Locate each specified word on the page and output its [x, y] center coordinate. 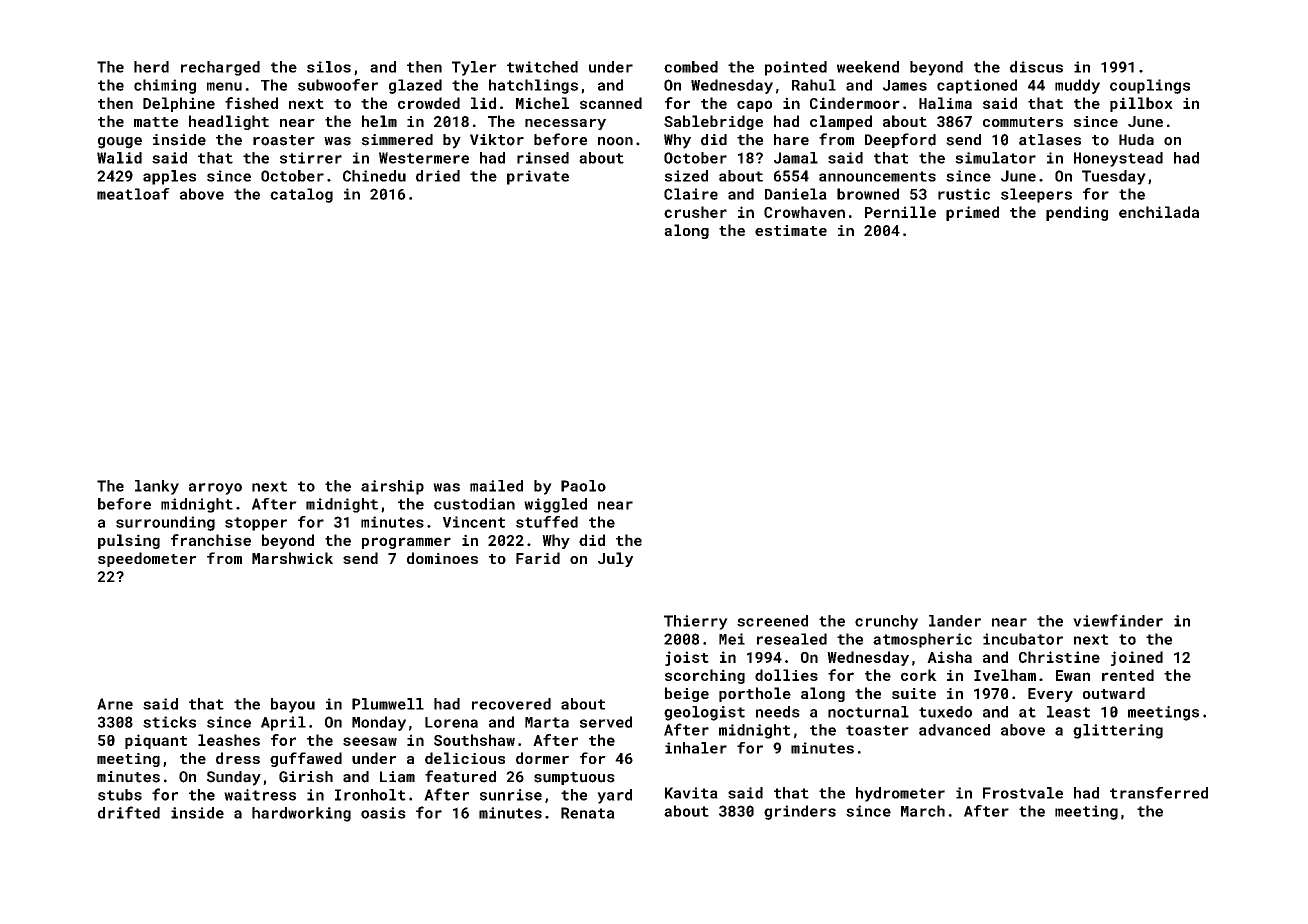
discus [1036, 67]
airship [392, 487]
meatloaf [133, 194]
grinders [800, 812]
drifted [129, 812]
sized [686, 176]
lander [955, 621]
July [615, 559]
